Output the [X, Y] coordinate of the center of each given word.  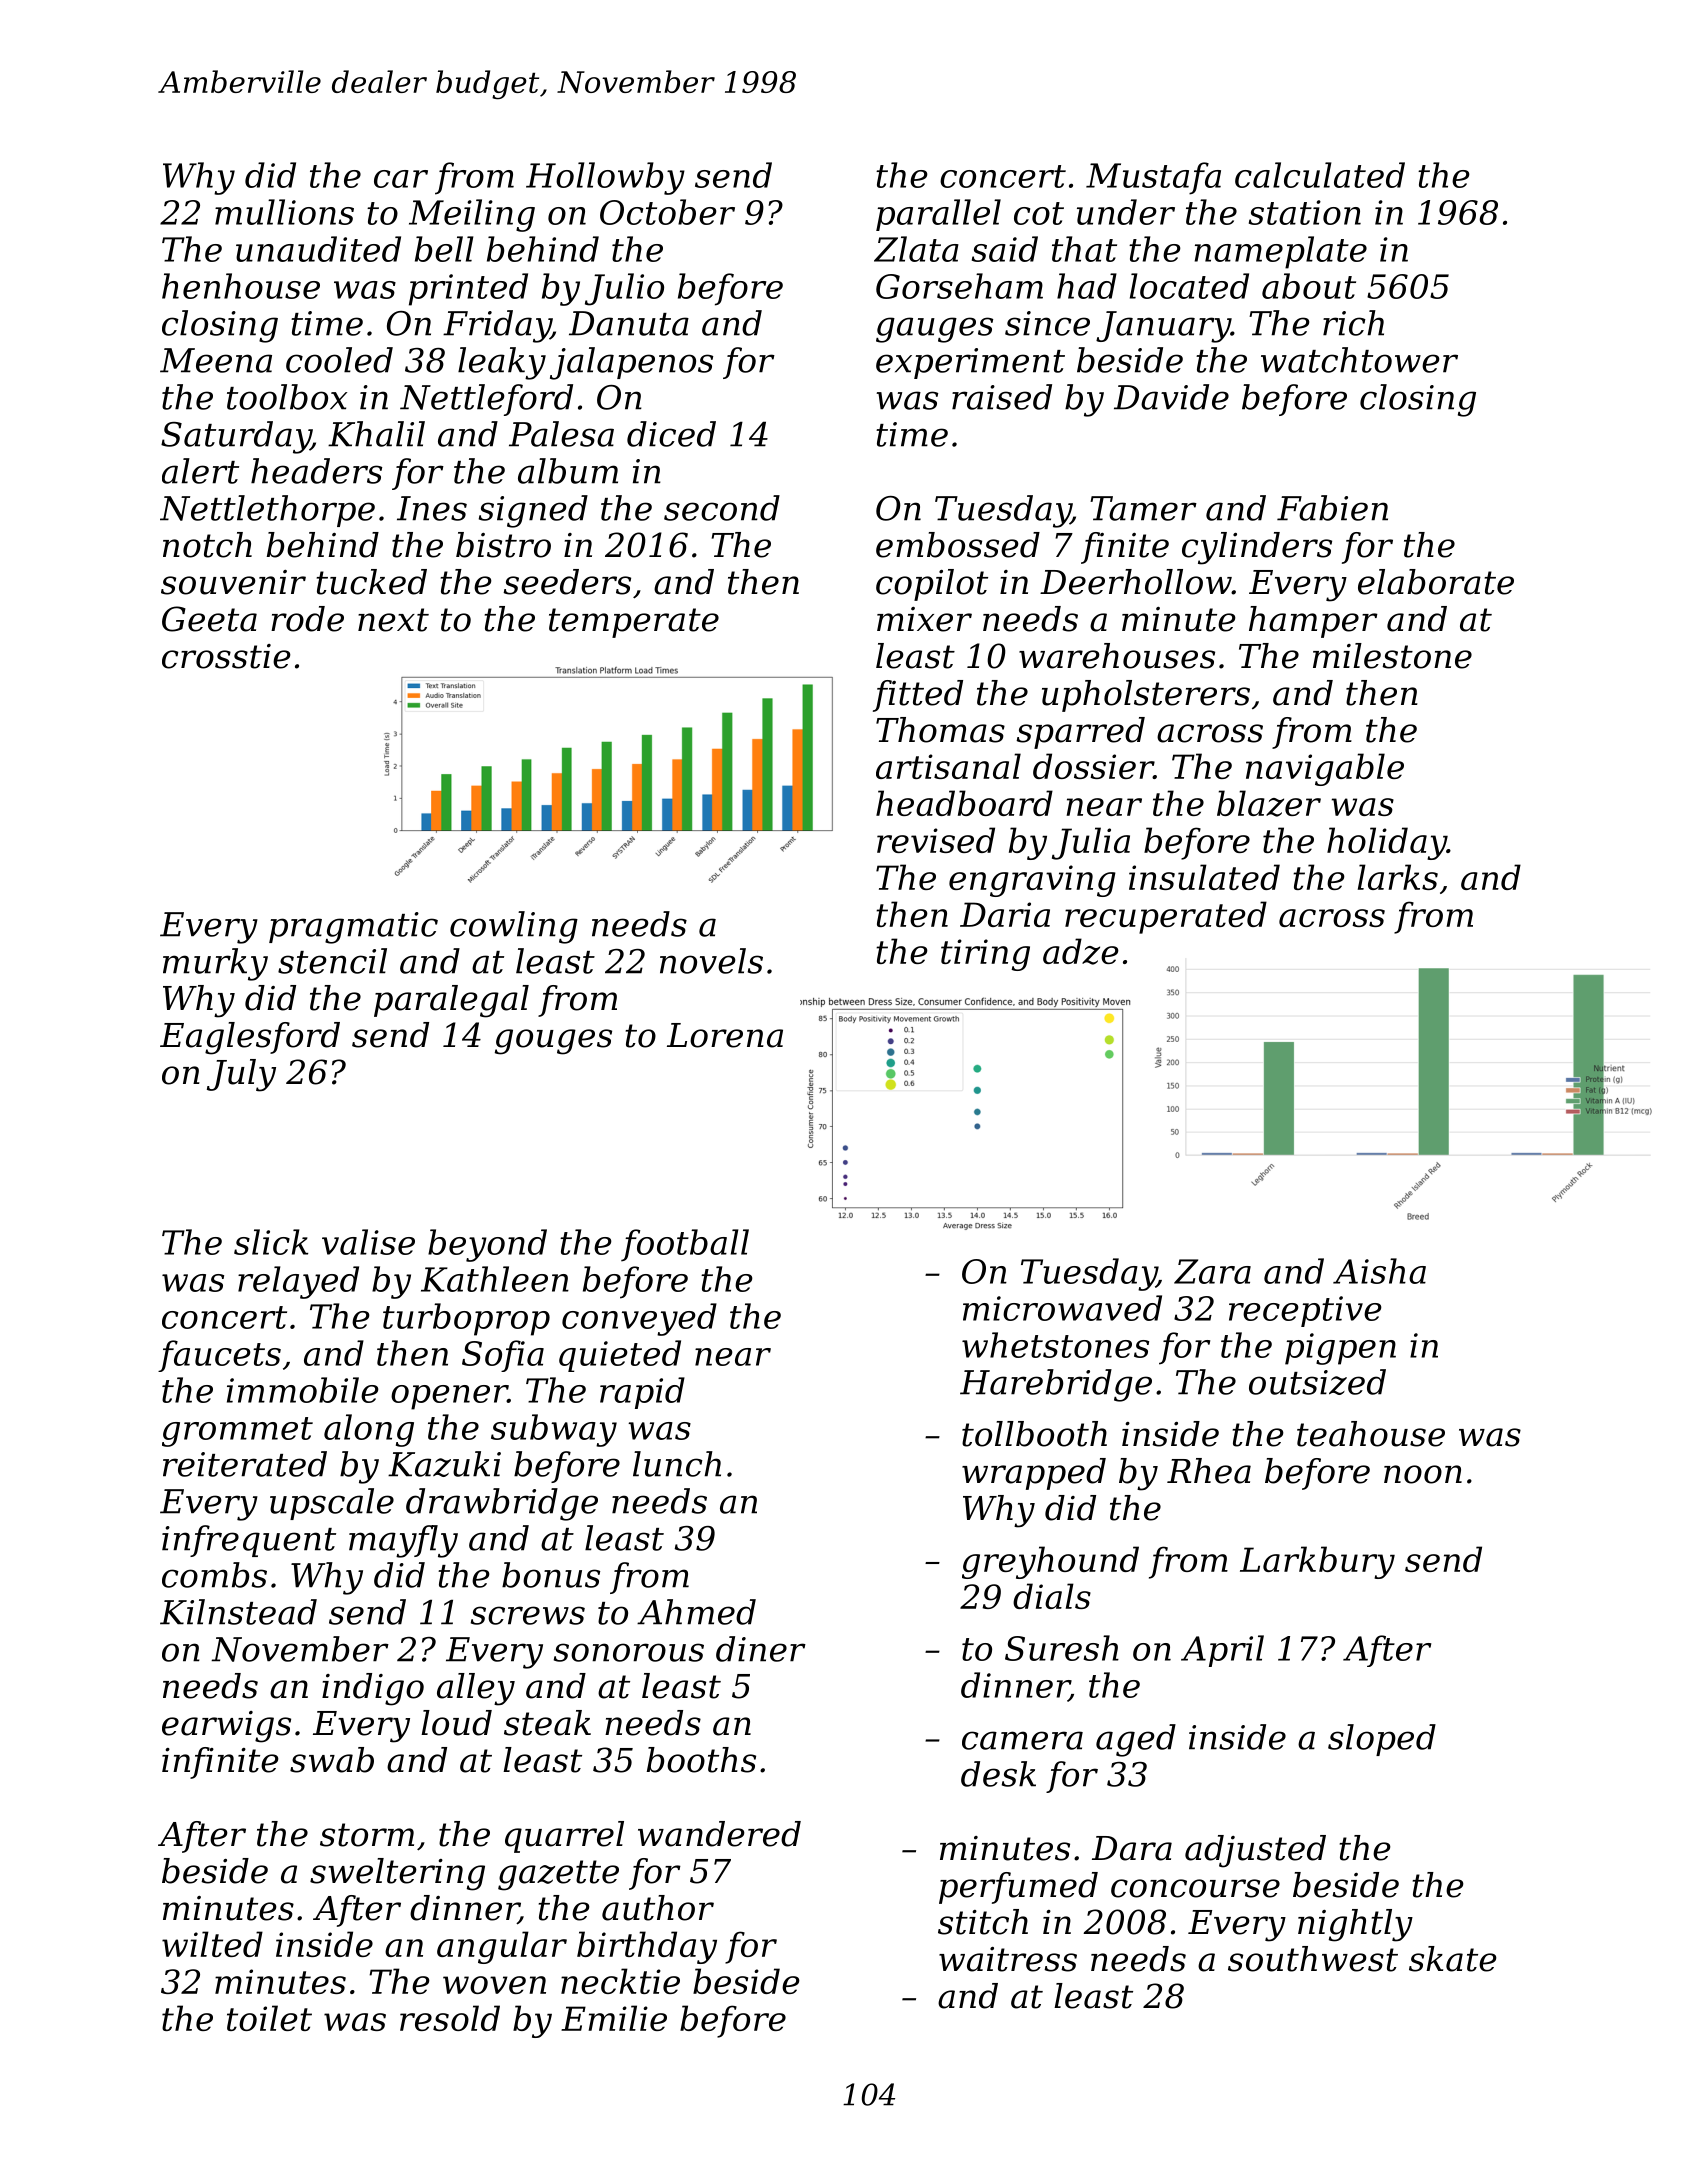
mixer [924, 619]
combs [214, 1575]
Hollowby [605, 178]
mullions [284, 212]
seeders [567, 582]
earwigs [226, 1727]
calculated [1320, 175]
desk [998, 1774]
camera [1022, 1740]
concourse [1195, 1888]
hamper [1313, 622]
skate [1453, 1959]
